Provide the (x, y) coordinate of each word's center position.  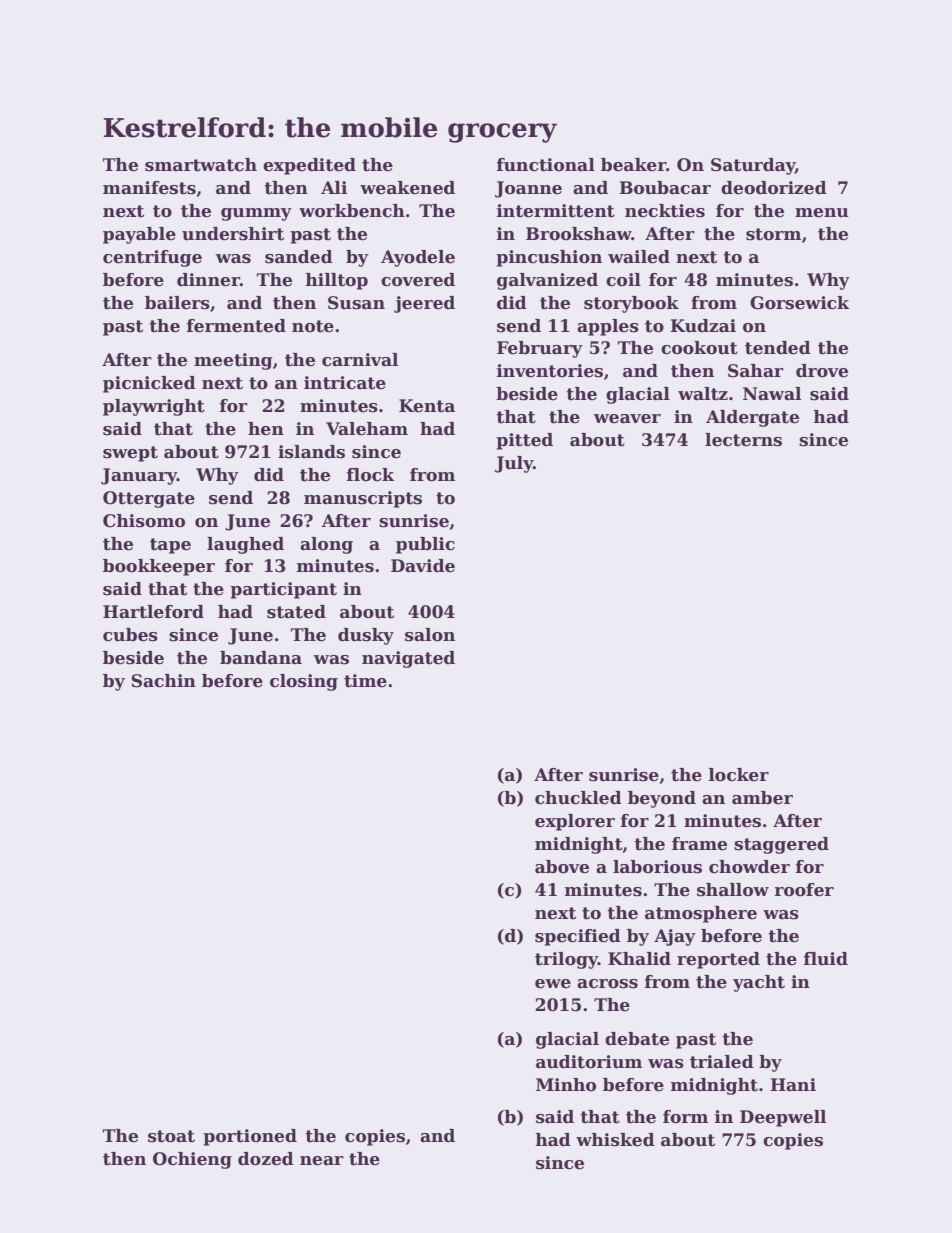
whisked (615, 1140)
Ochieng (192, 1160)
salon (430, 635)
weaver (627, 419)
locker (739, 775)
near (322, 1161)
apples (608, 327)
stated (296, 612)
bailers (177, 303)
